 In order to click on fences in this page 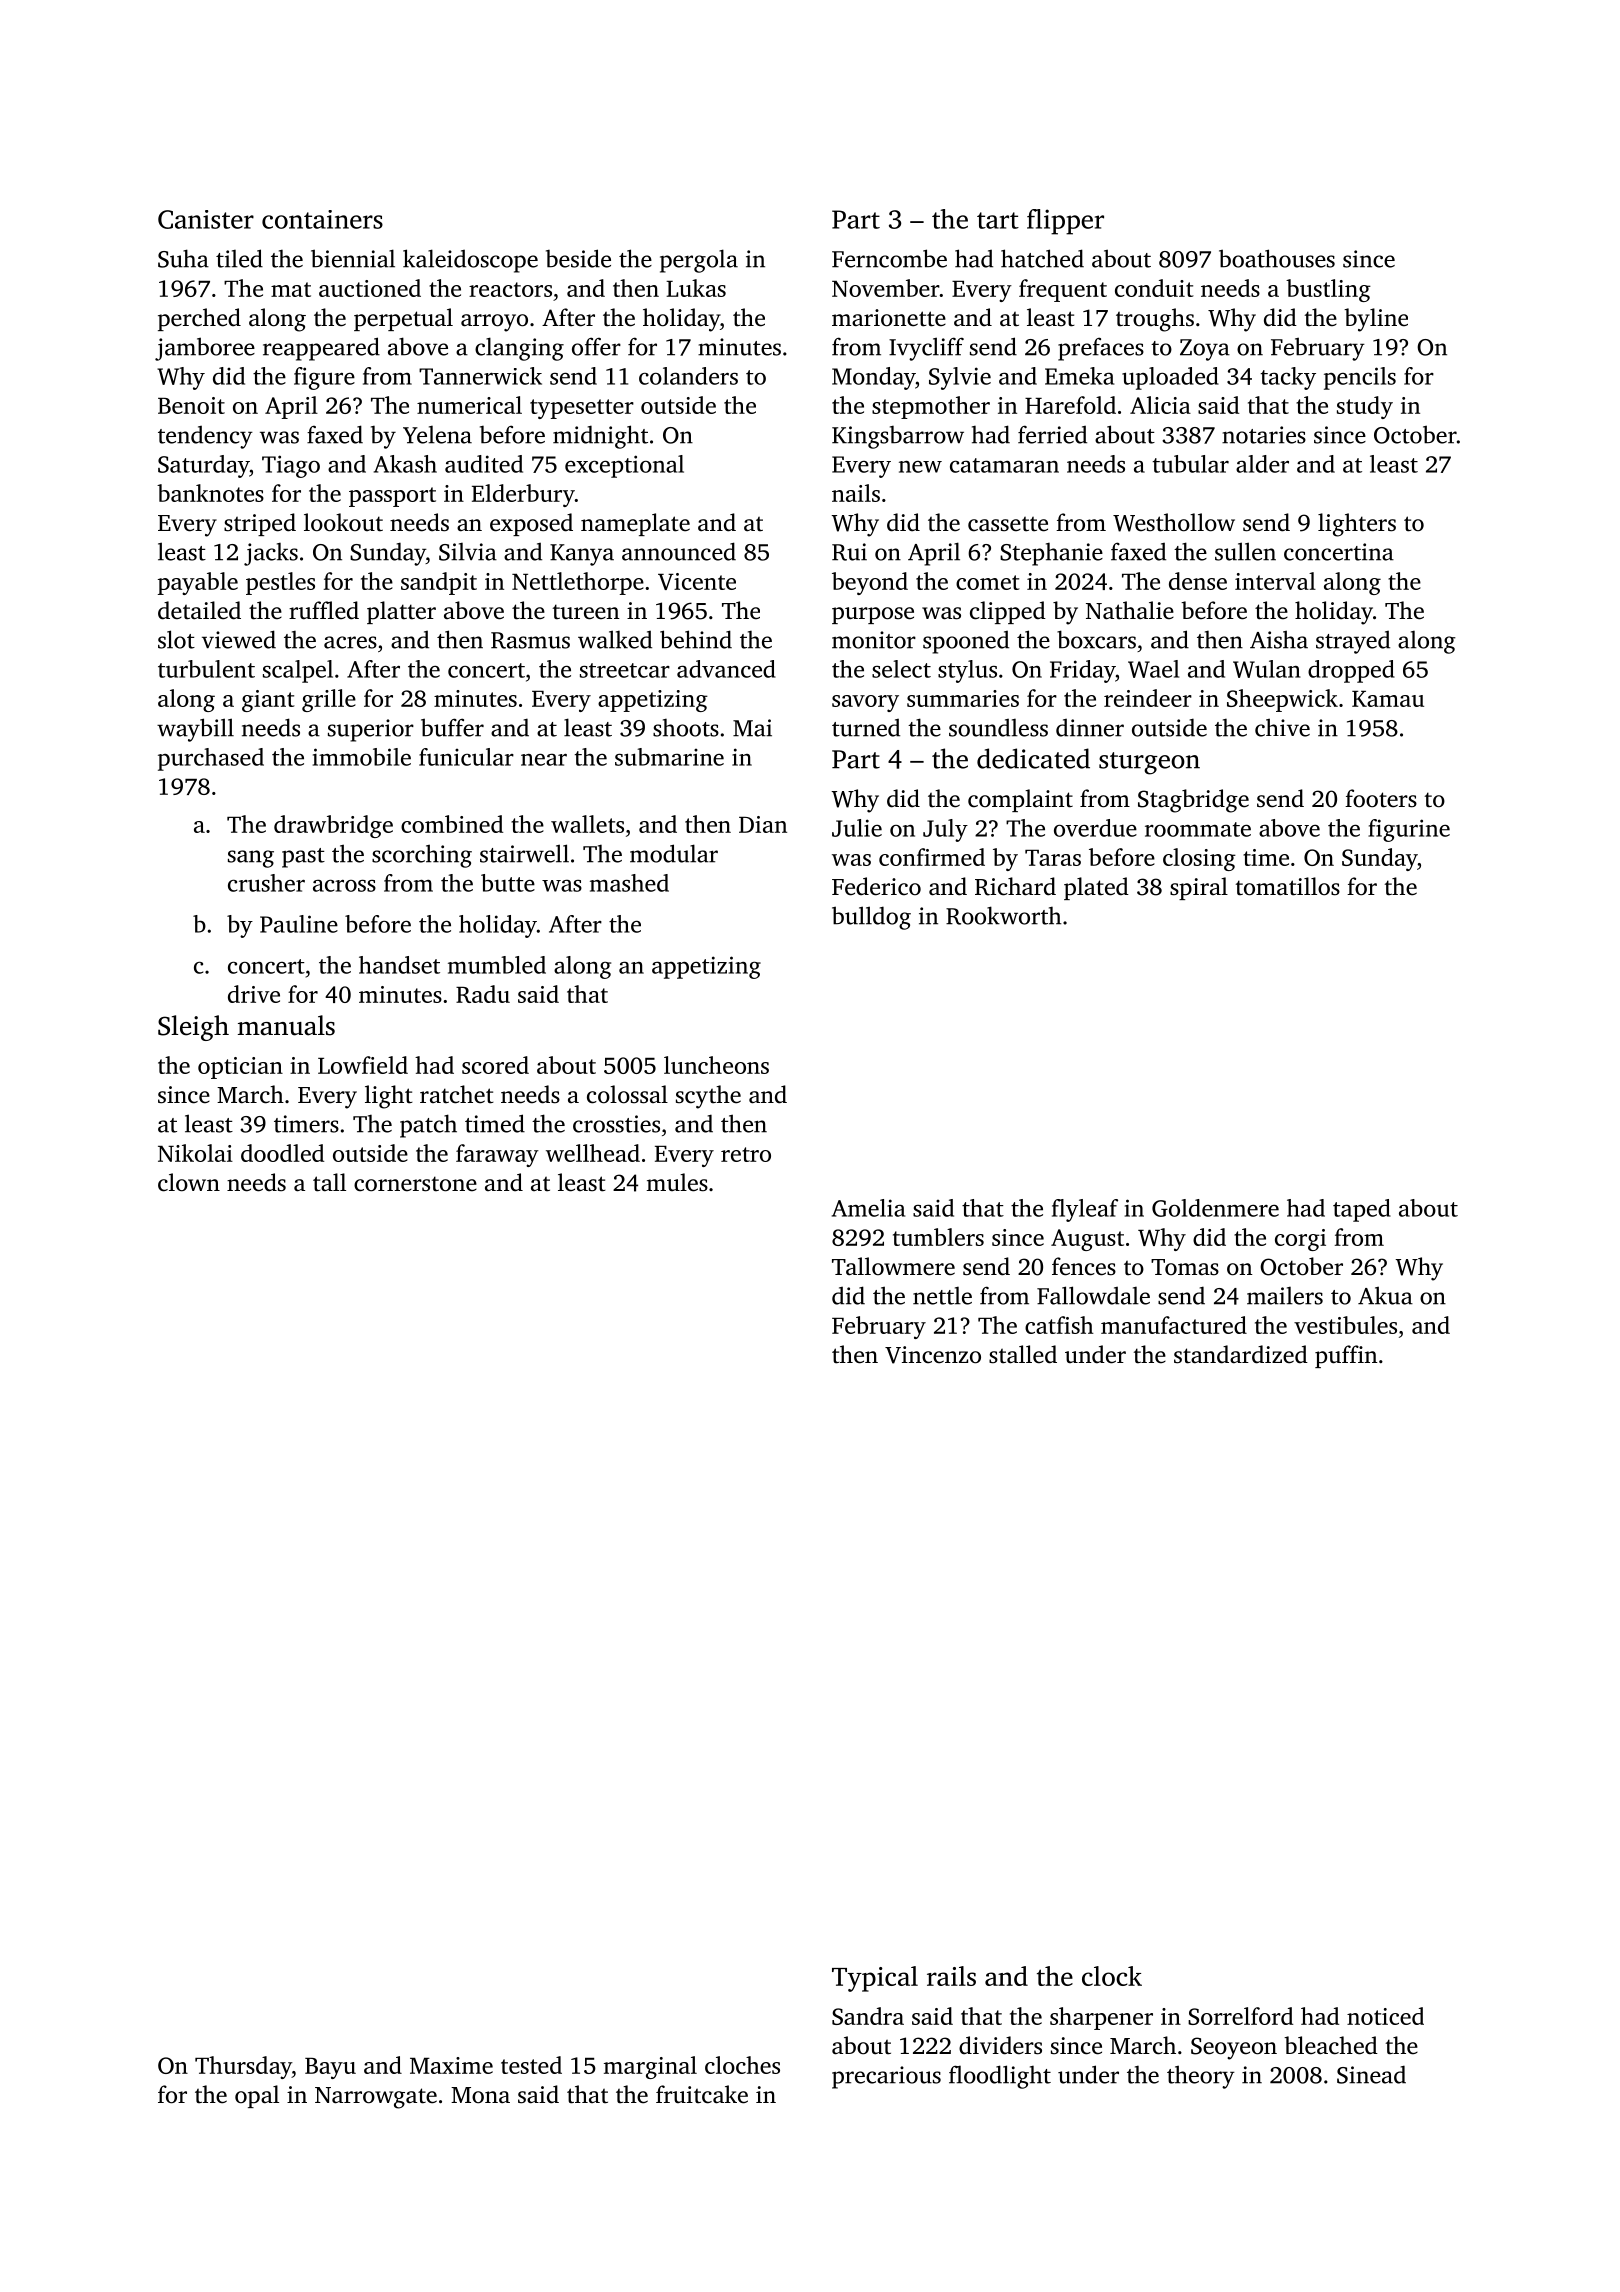, I will do `click(1084, 1266)`.
